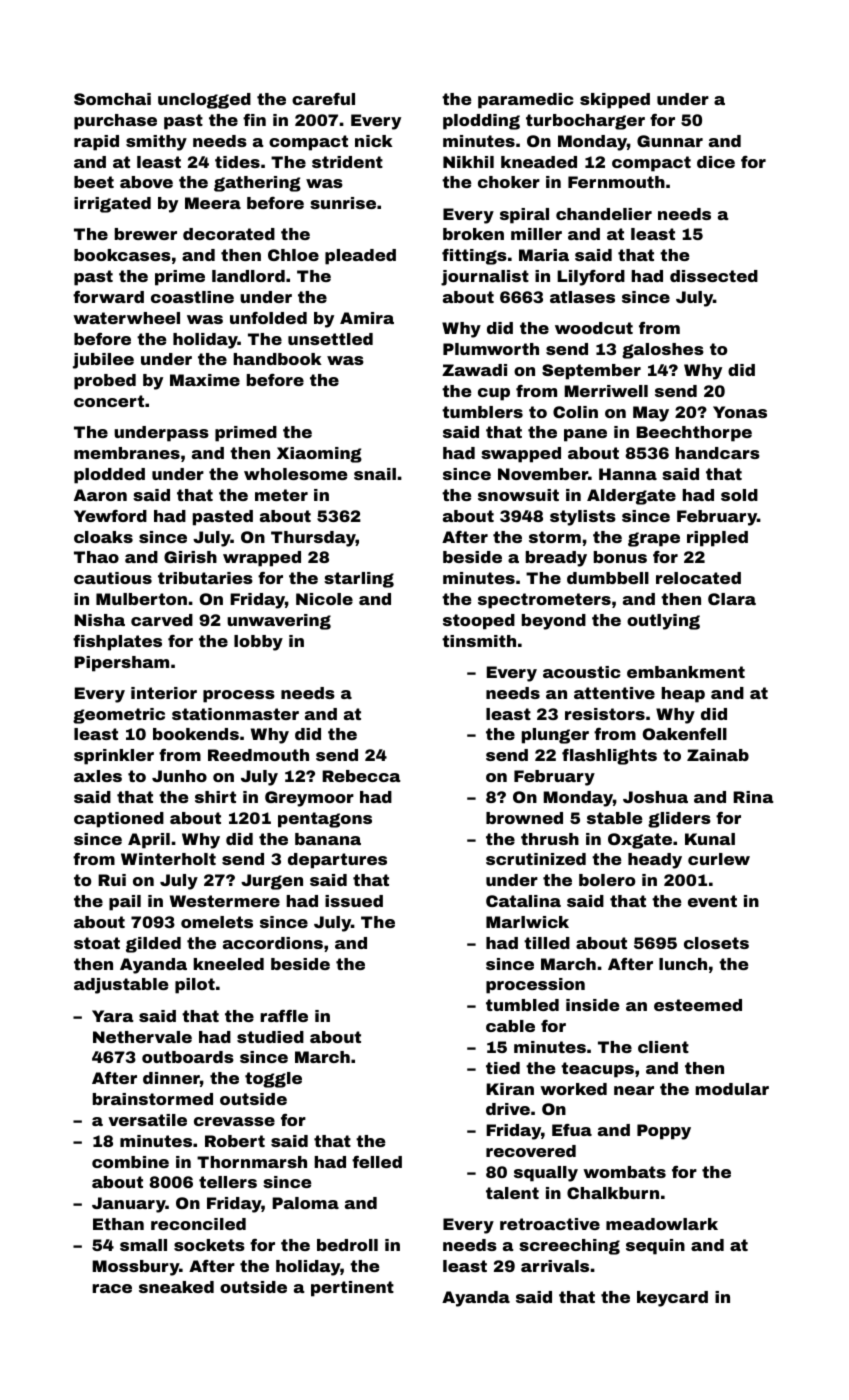 This screenshot has height=1400, width=849. I want to click on outlying, so click(663, 622).
